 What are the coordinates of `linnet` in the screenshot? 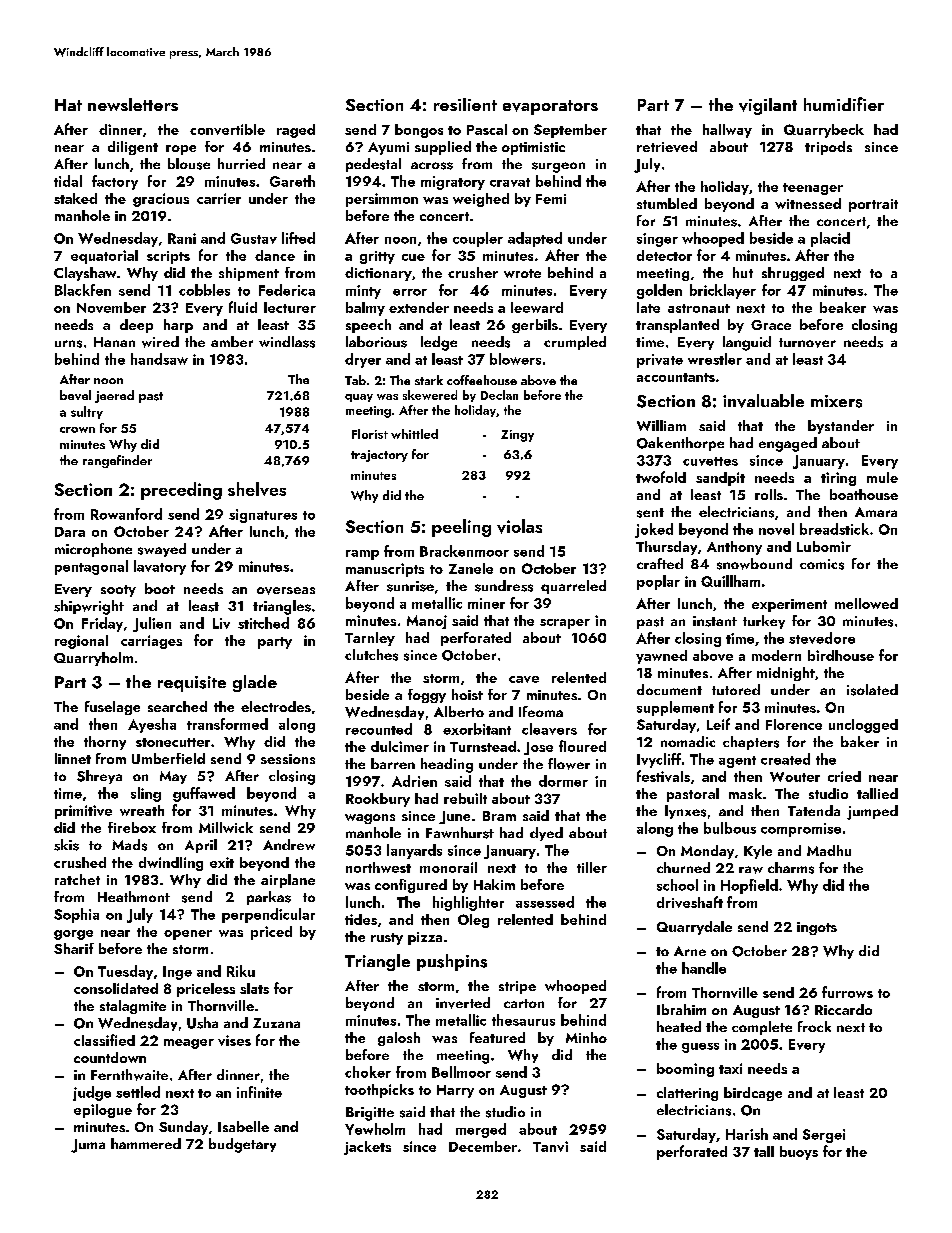 It's located at (73, 758).
